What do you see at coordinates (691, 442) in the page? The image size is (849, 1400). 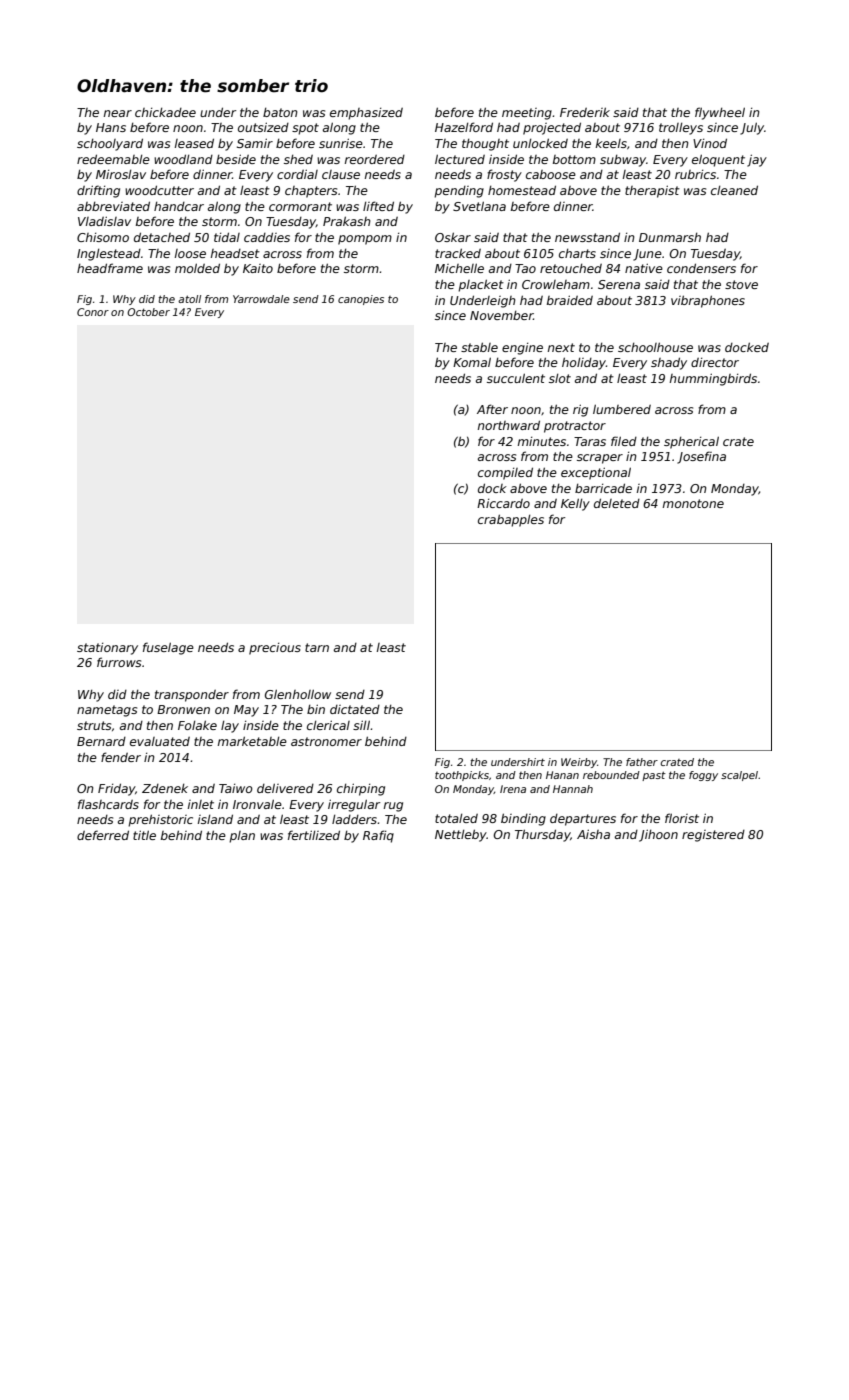 I see `spherical` at bounding box center [691, 442].
